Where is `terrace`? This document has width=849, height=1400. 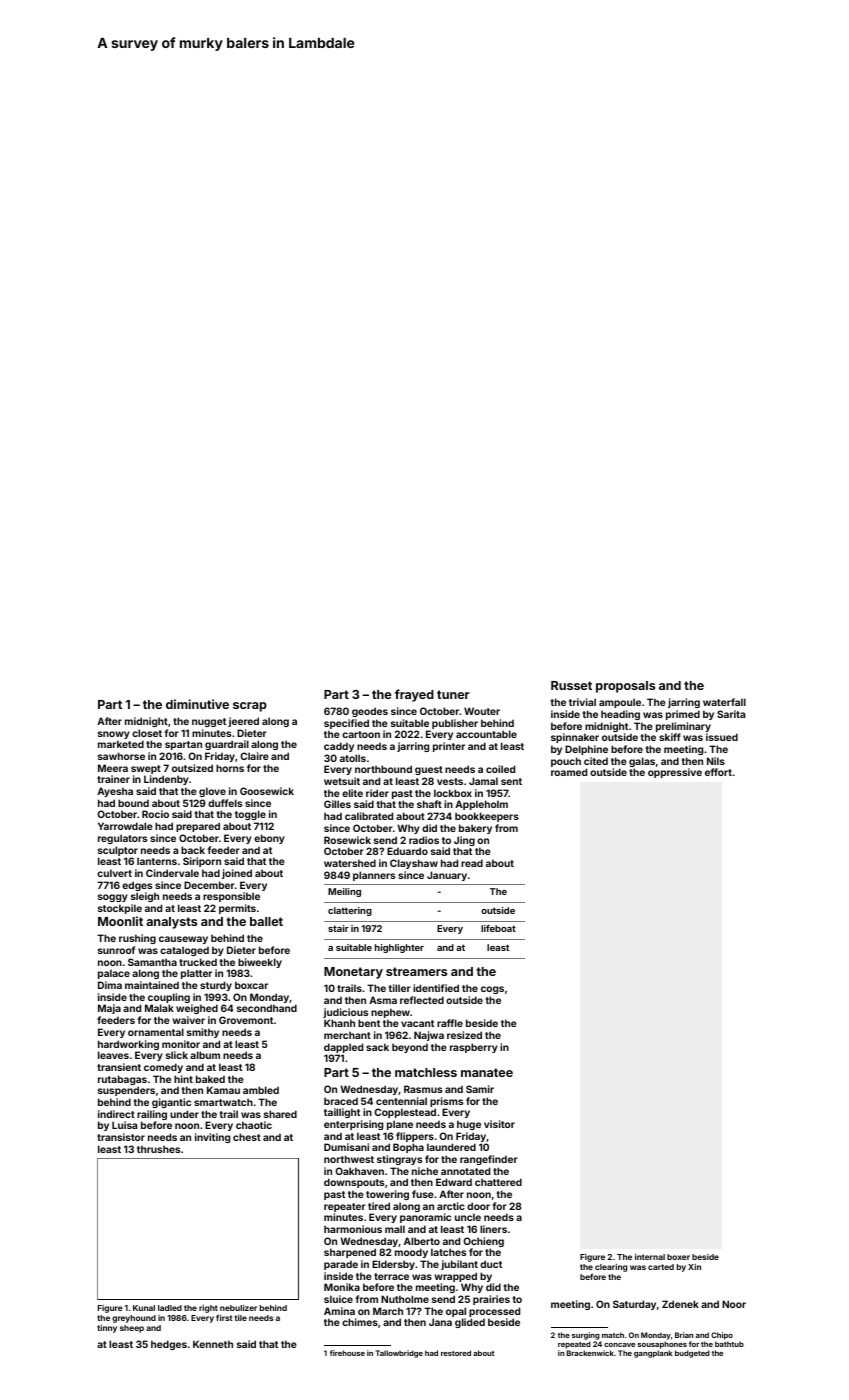 terrace is located at coordinates (391, 1276).
